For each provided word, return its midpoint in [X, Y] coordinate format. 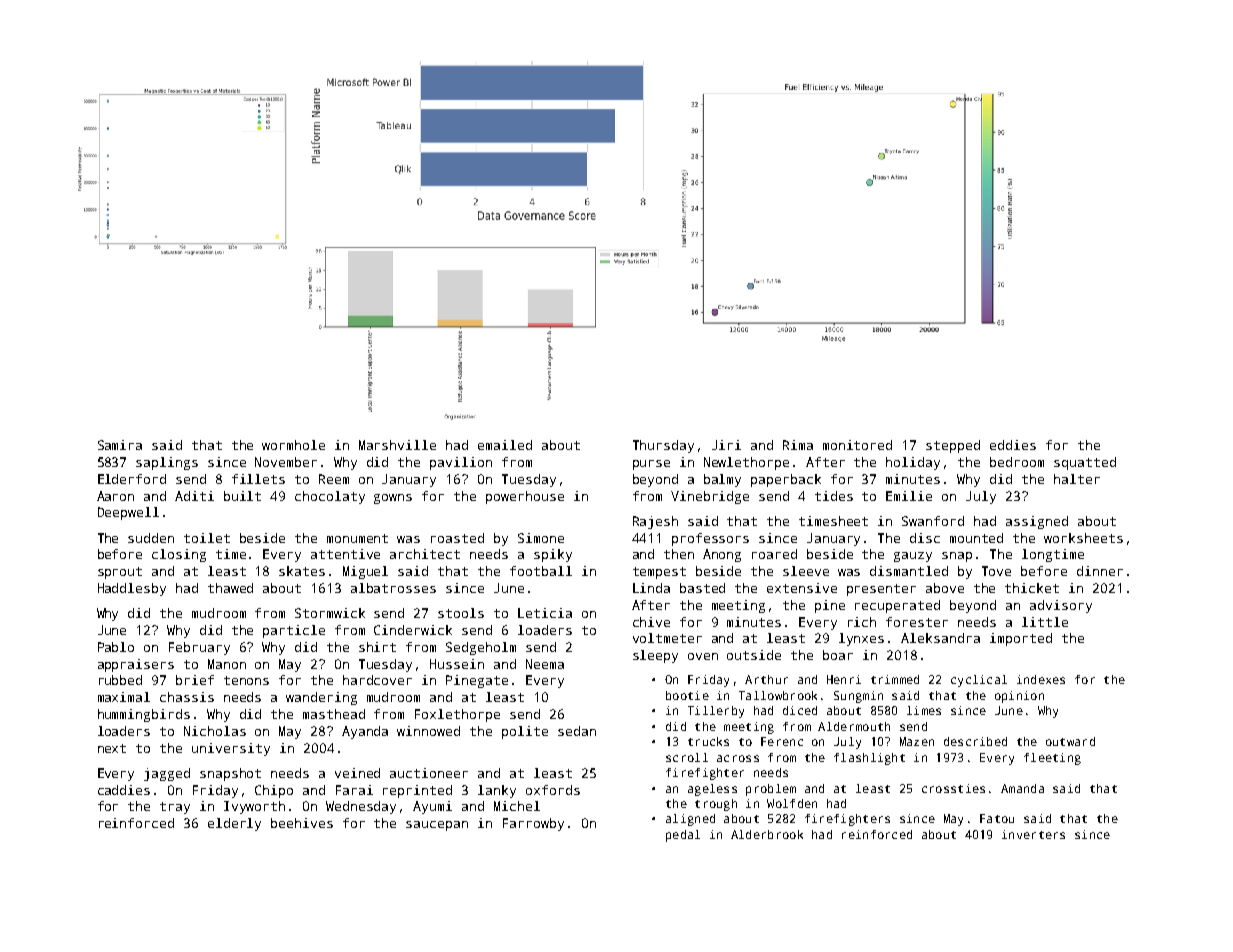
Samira [120, 445]
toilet [207, 538]
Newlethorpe [746, 463]
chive [651, 622]
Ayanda [365, 732]
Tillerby [716, 712]
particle [294, 631]
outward [1070, 741]
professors [710, 539]
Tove [996, 571]
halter [1077, 479]
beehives [302, 823]
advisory [1061, 606]
